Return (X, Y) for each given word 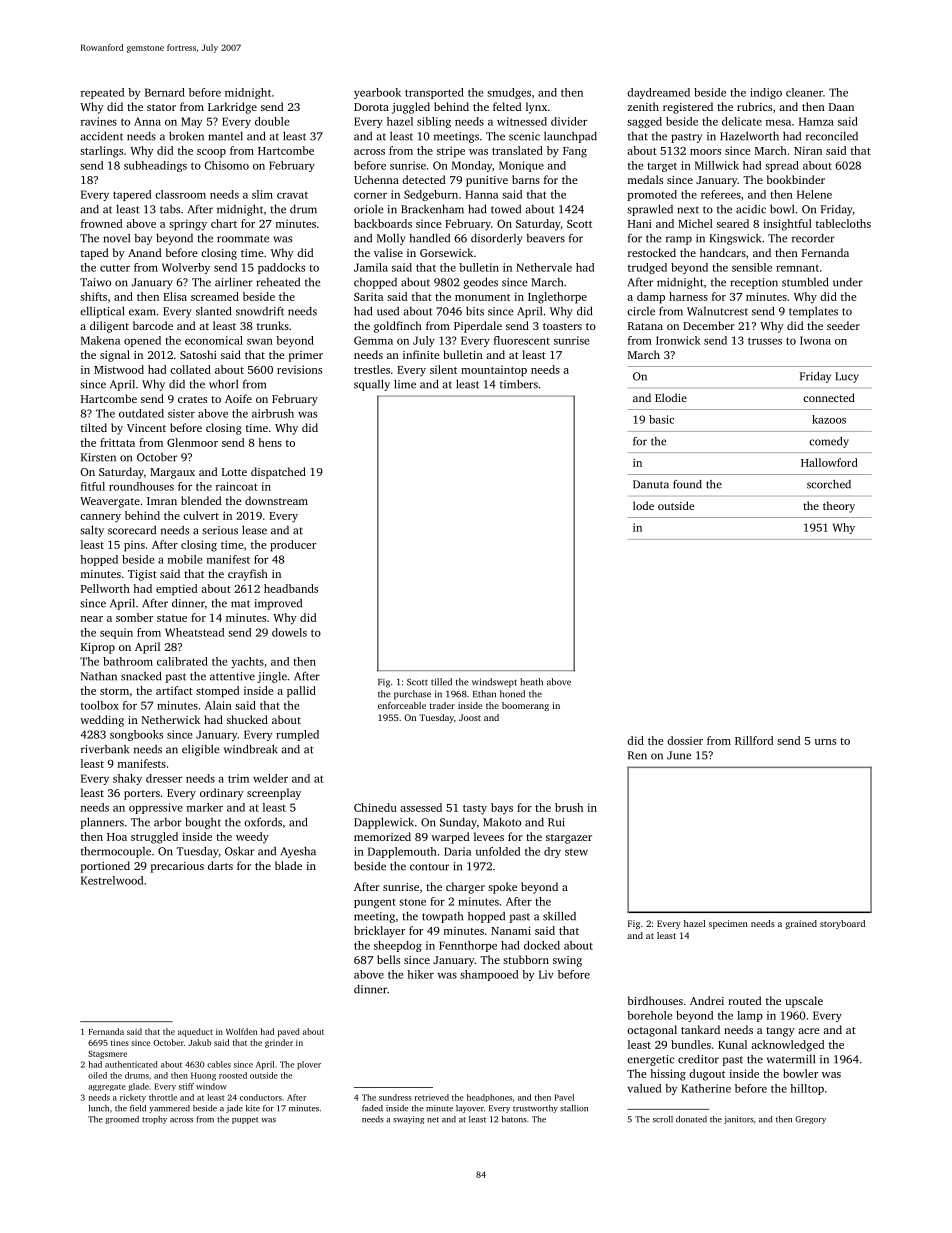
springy (188, 225)
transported (434, 93)
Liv (546, 974)
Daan (841, 107)
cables (219, 1064)
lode (643, 505)
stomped (218, 692)
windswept (494, 683)
